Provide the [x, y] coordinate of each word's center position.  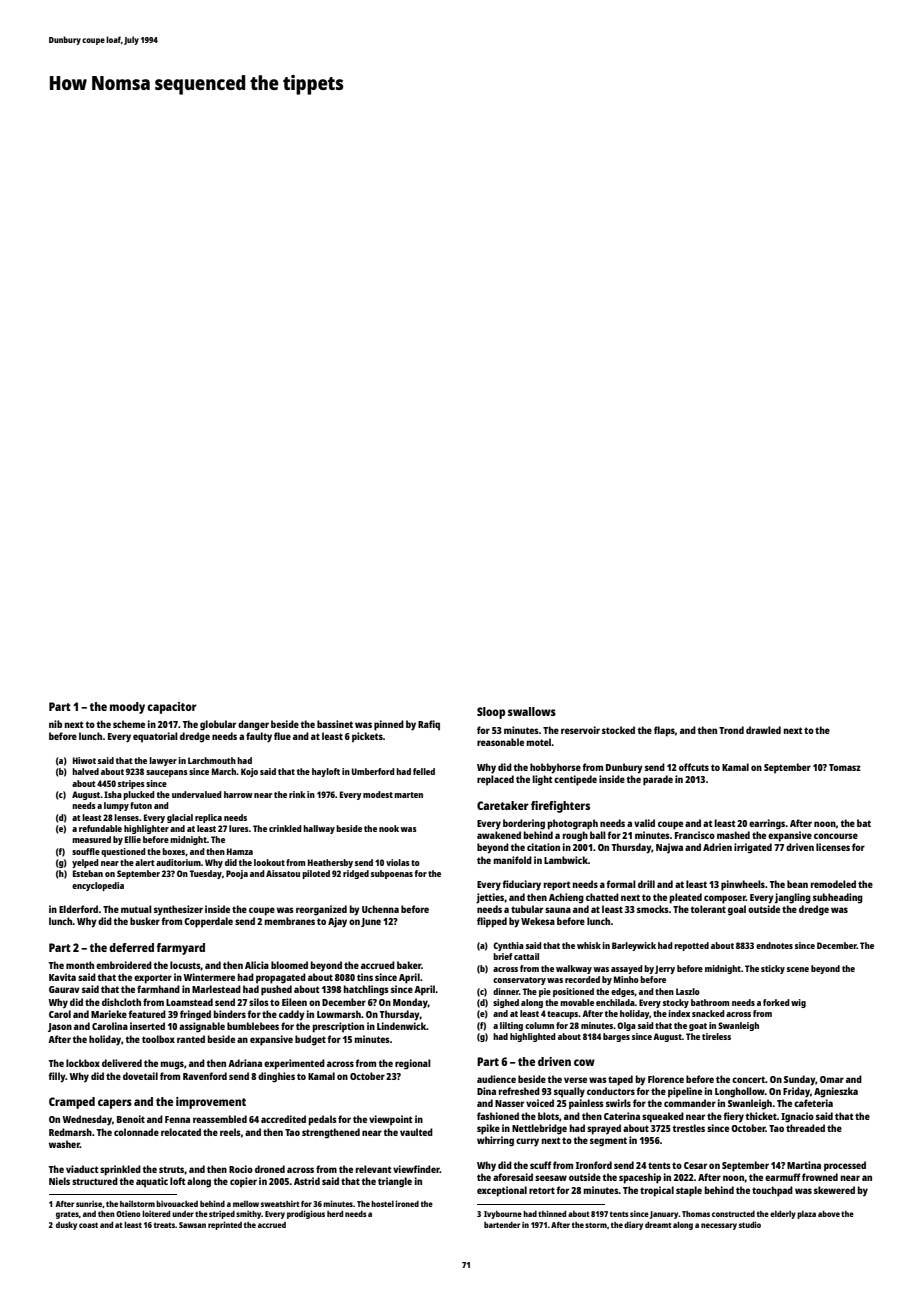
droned [270, 1169]
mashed [733, 835]
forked [776, 1002]
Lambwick [566, 860]
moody [127, 708]
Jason [60, 1027]
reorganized [321, 910]
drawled [763, 730]
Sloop [491, 713]
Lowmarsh [339, 1014]
